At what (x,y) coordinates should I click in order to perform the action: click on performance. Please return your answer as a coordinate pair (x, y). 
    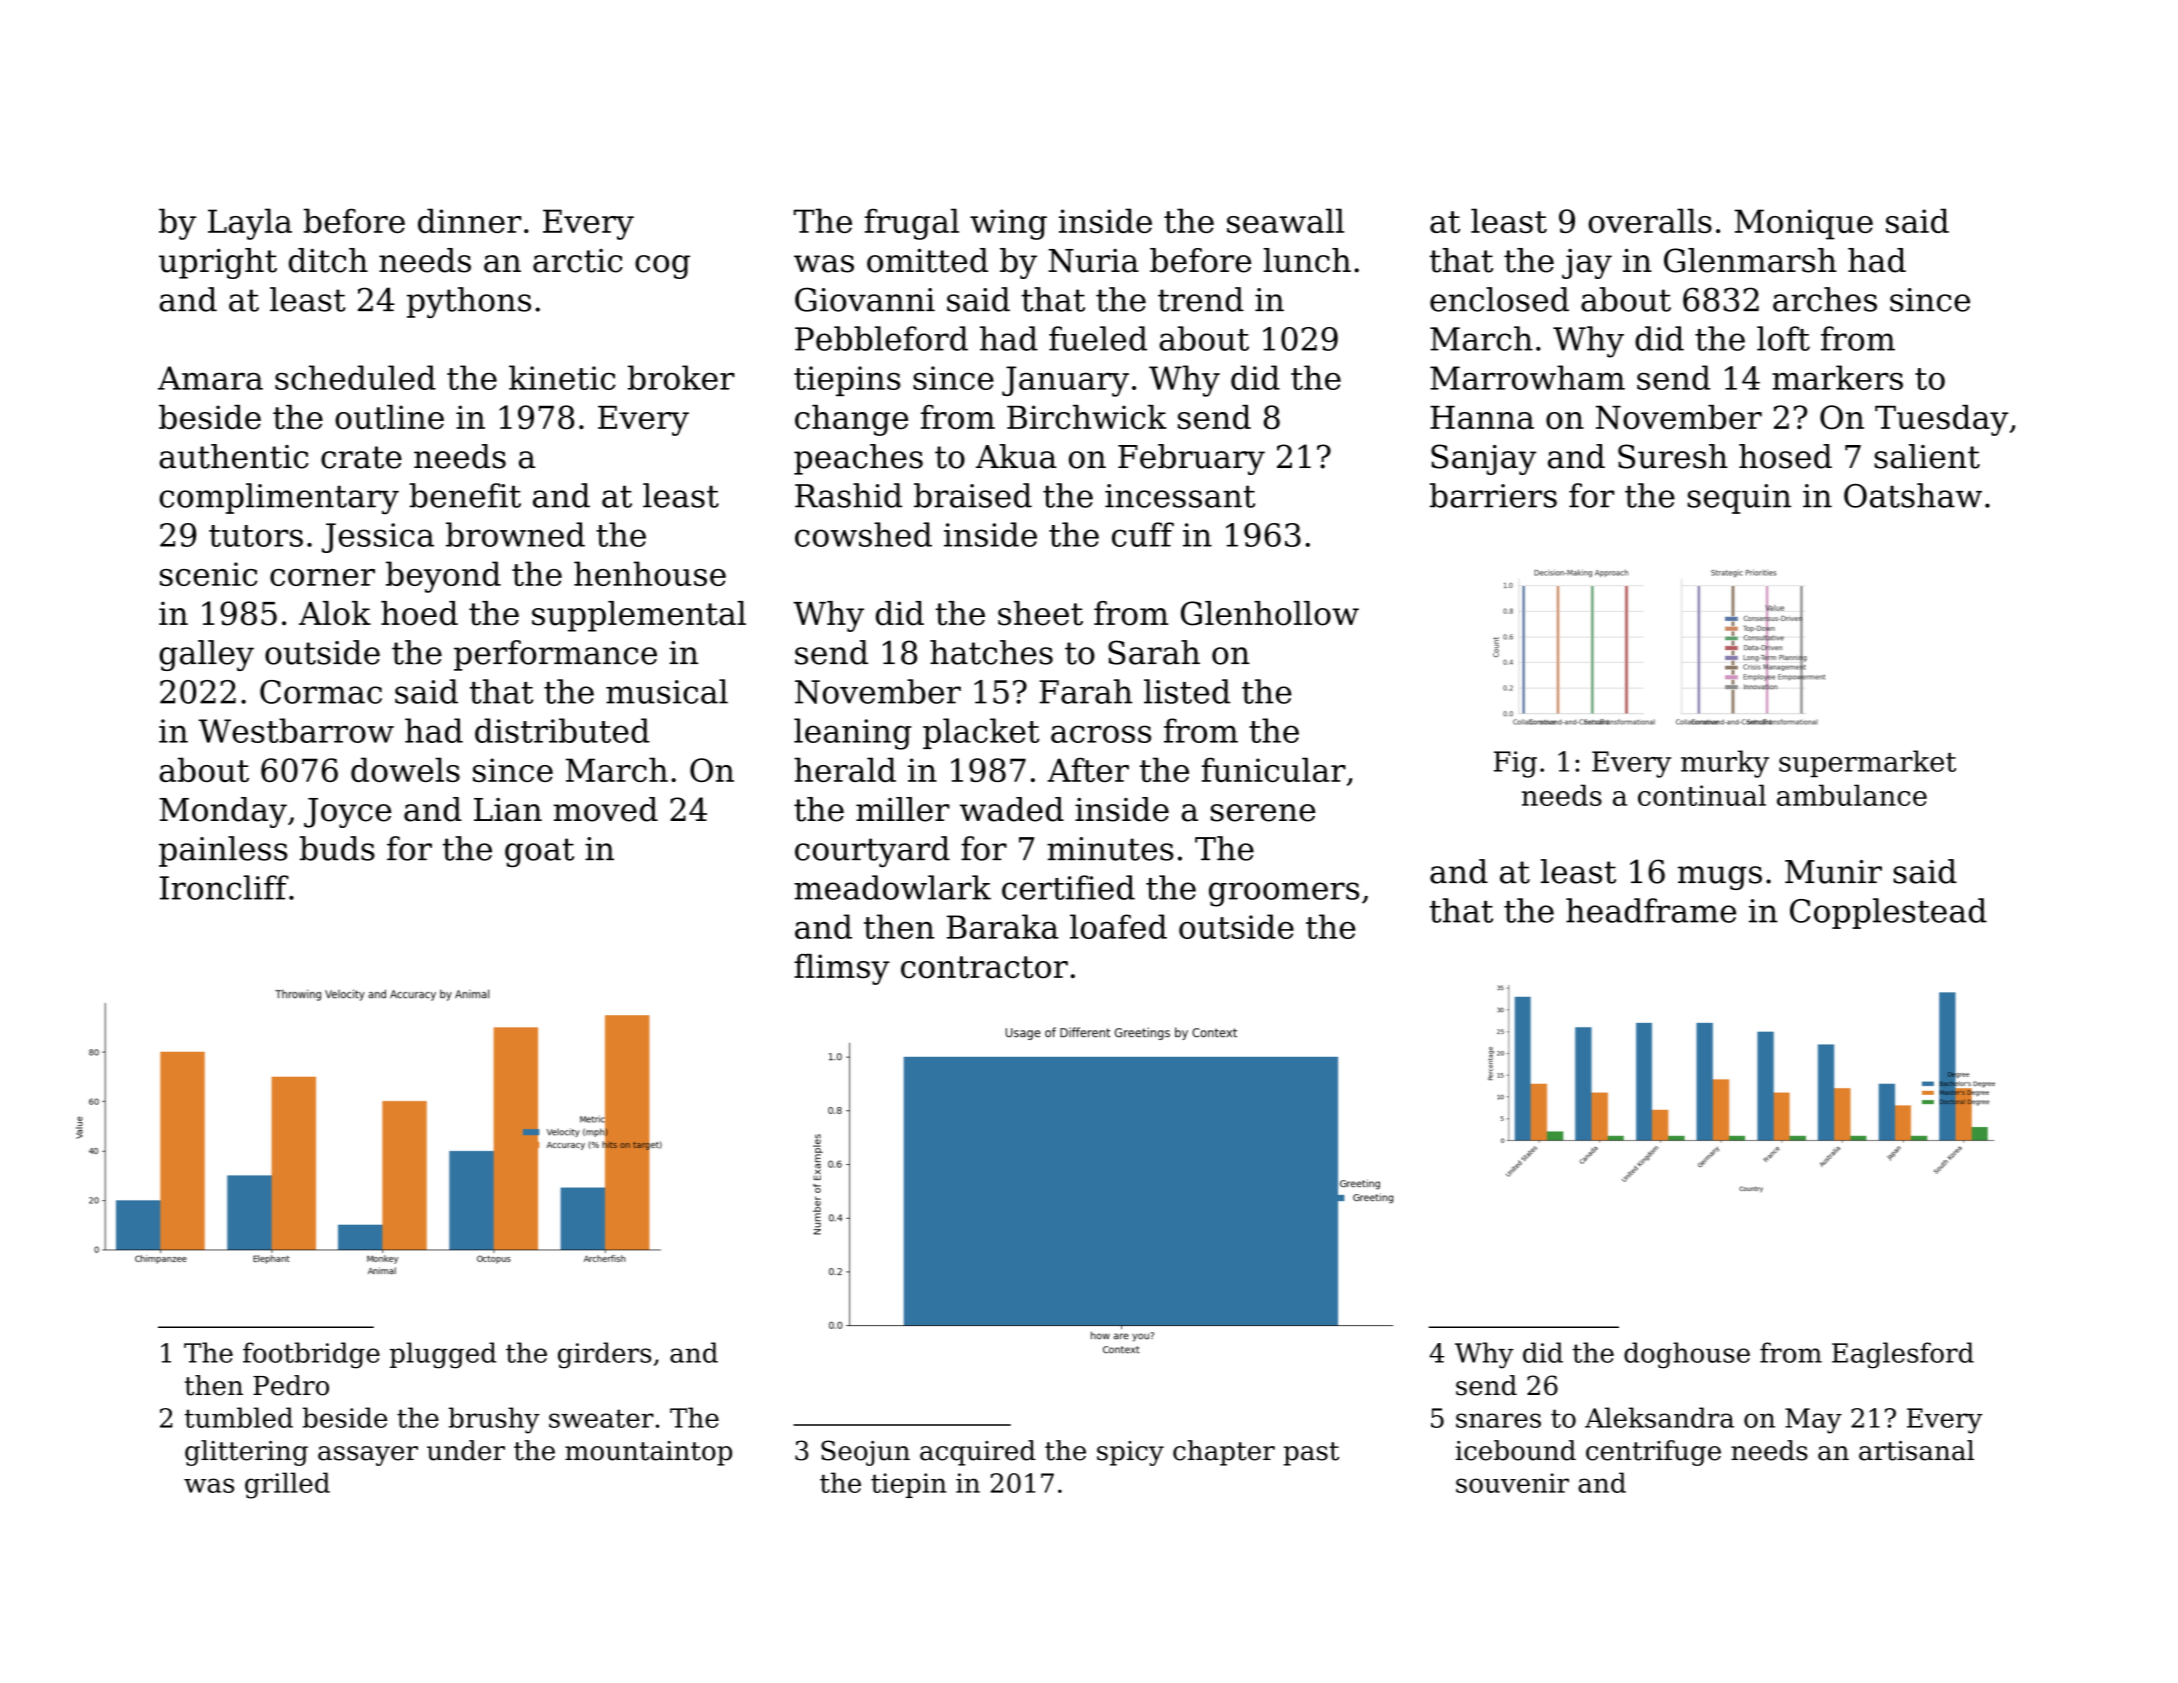
    Looking at the image, I should click on (555, 655).
